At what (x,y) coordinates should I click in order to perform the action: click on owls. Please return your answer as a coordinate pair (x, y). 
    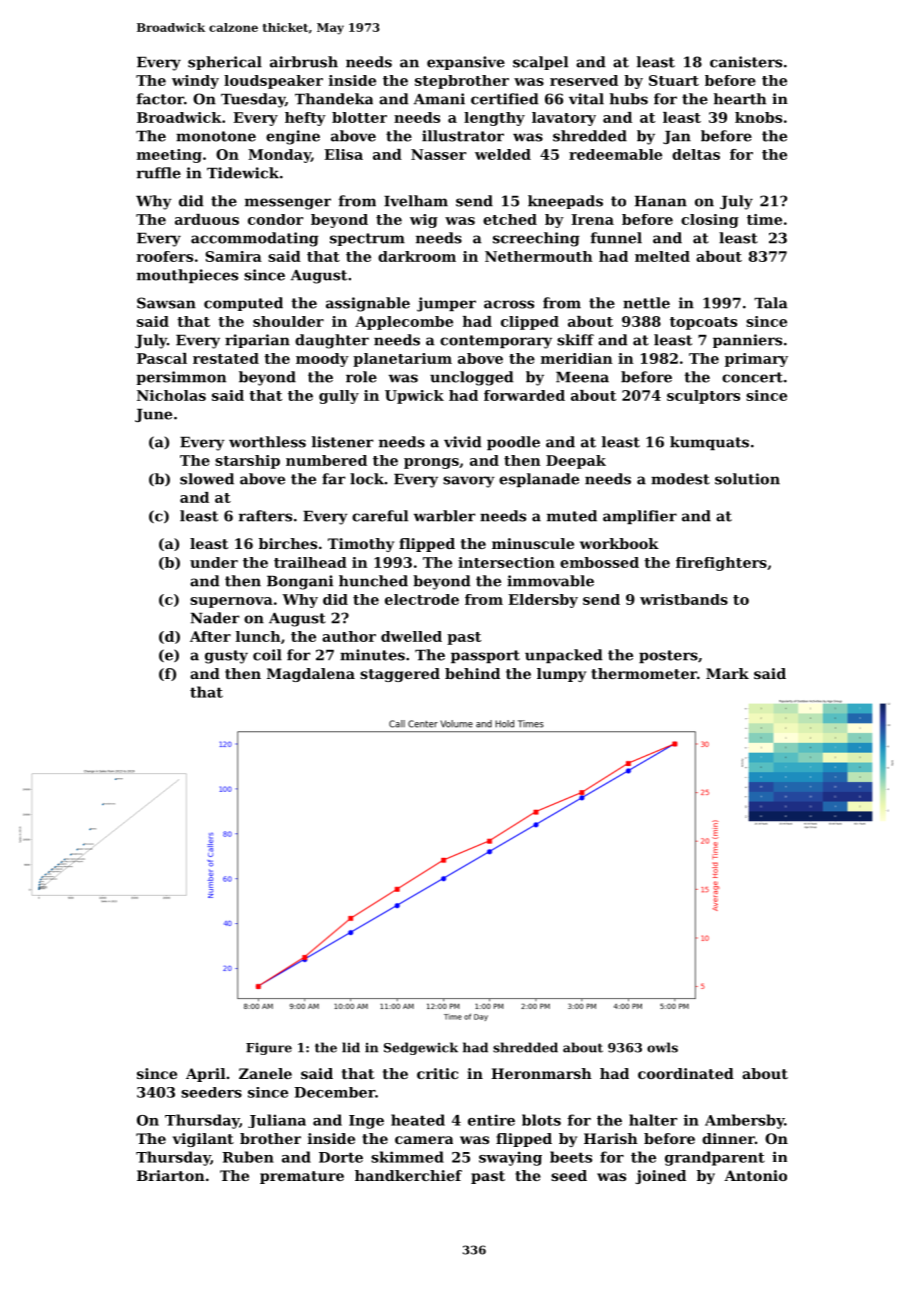
    Looking at the image, I should click on (662, 1047).
